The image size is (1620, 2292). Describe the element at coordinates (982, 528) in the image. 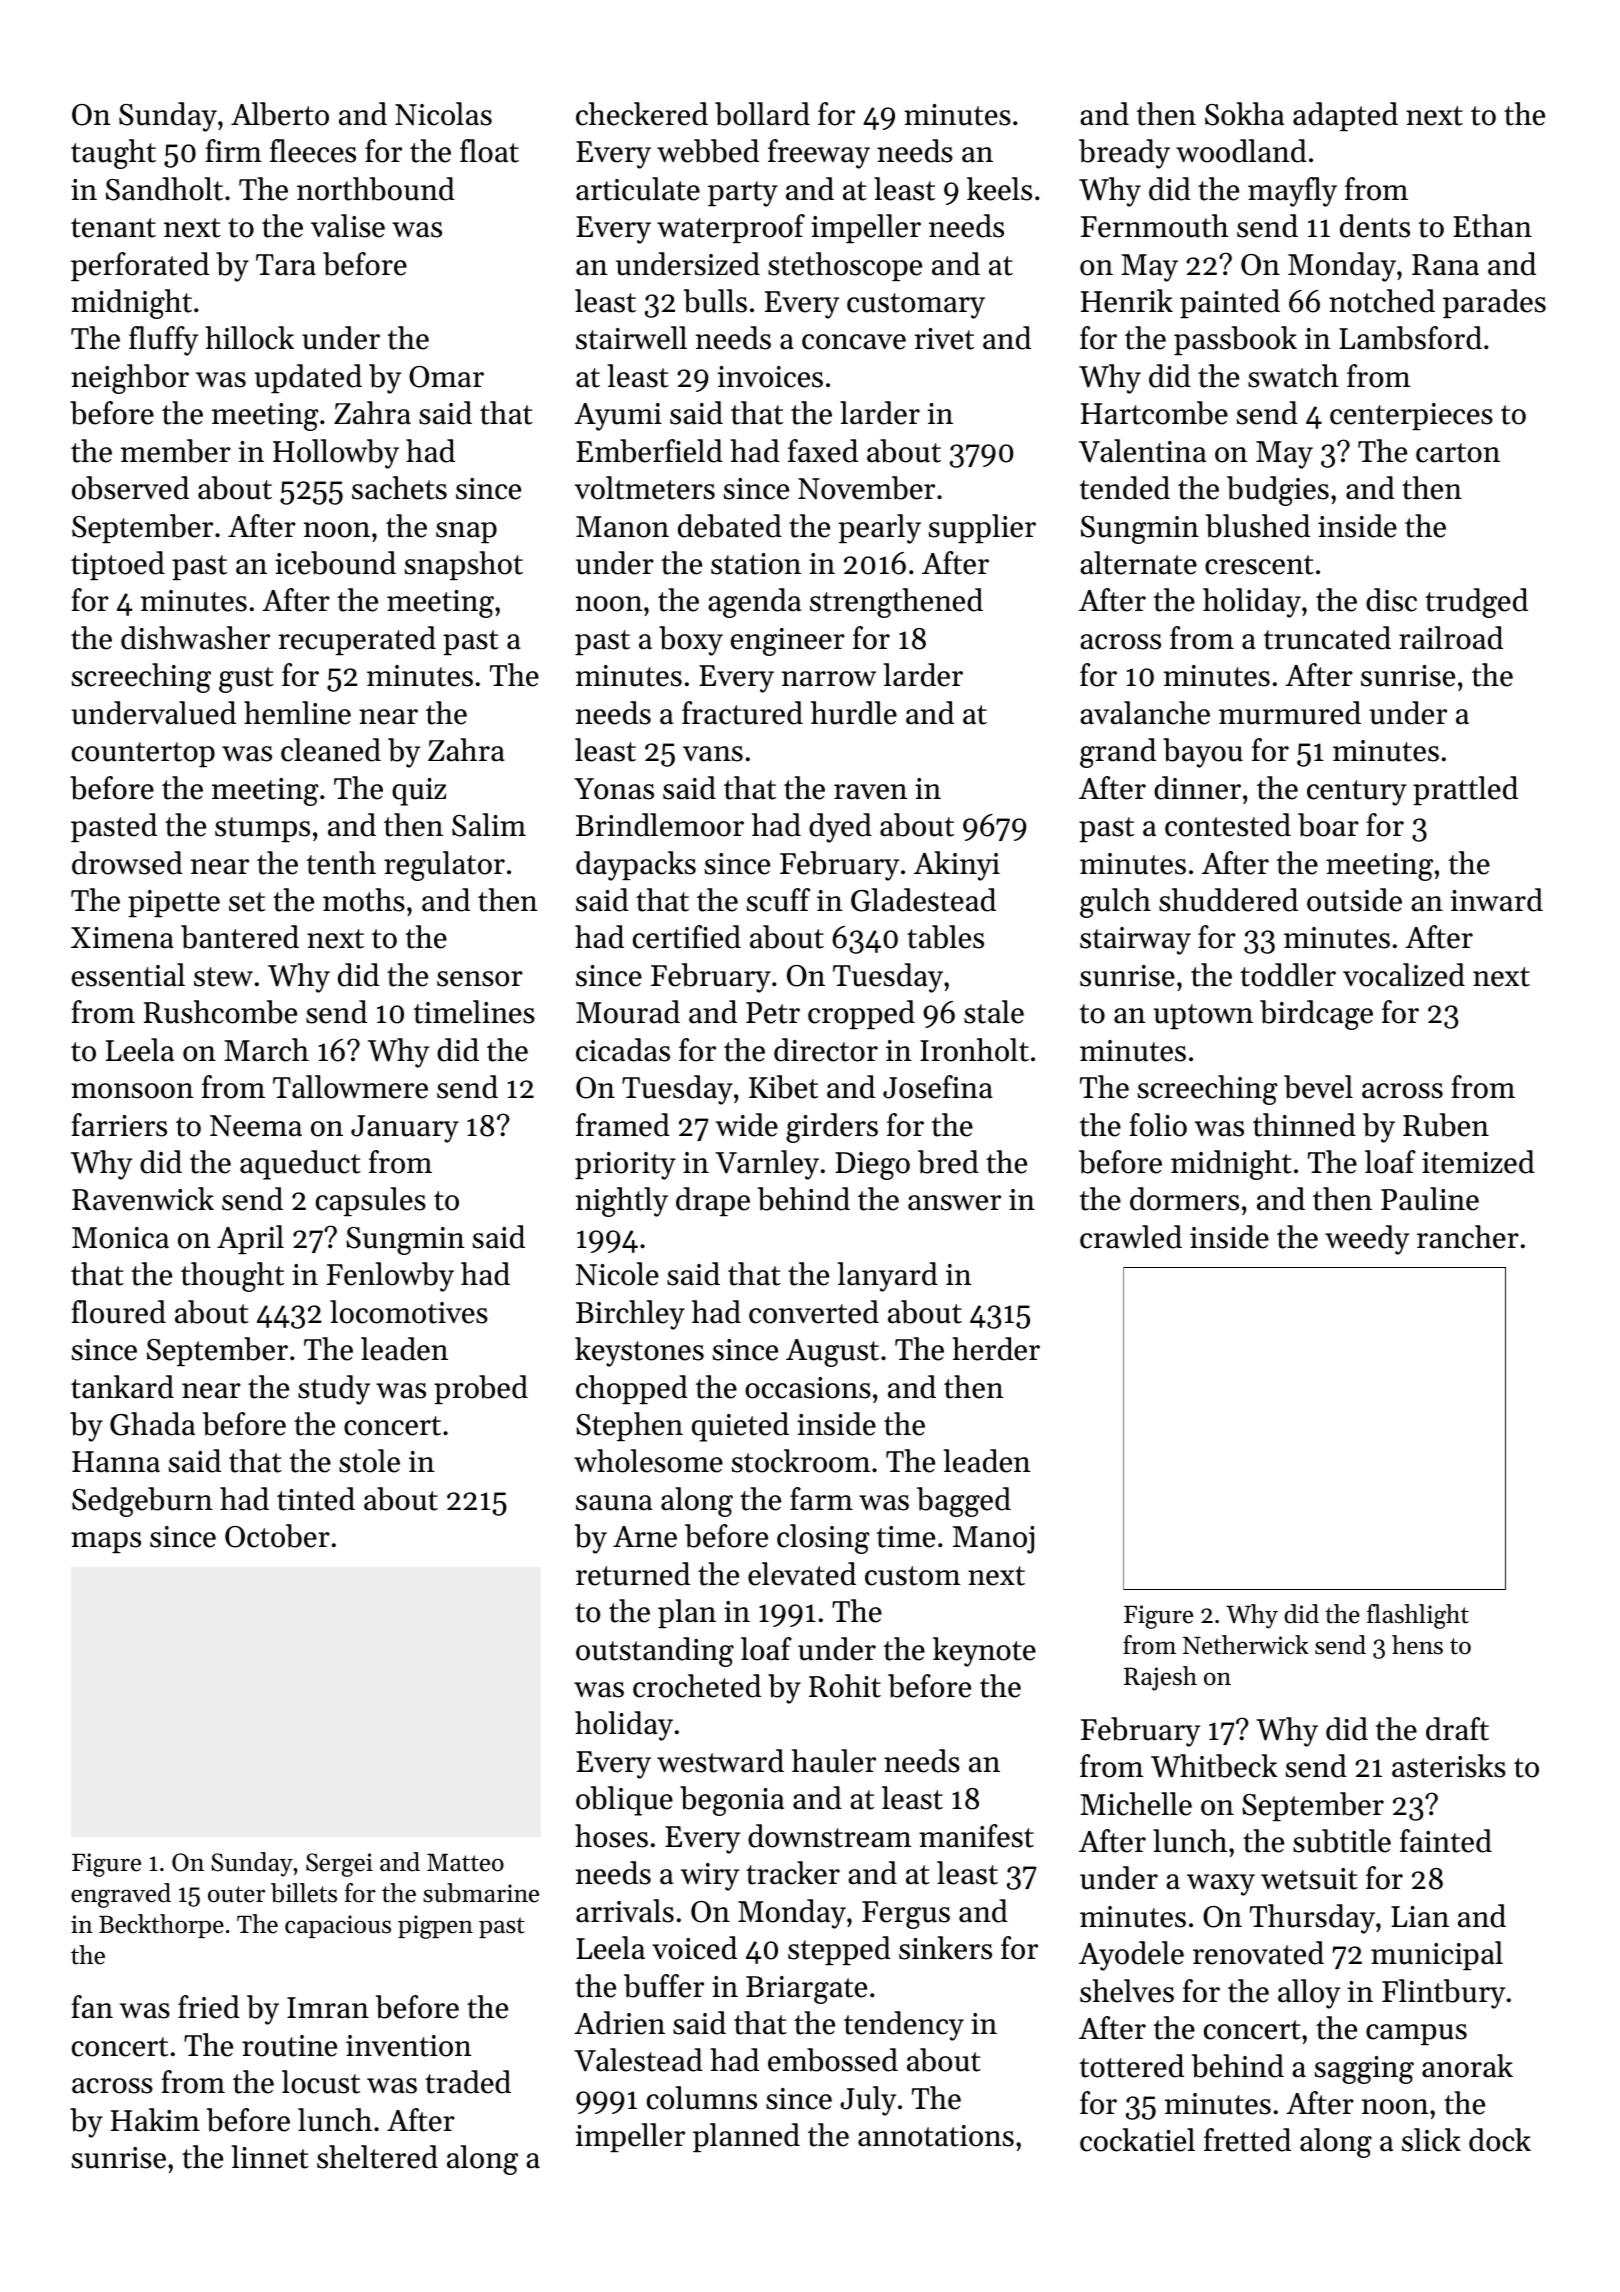

I see `supplier` at that location.
